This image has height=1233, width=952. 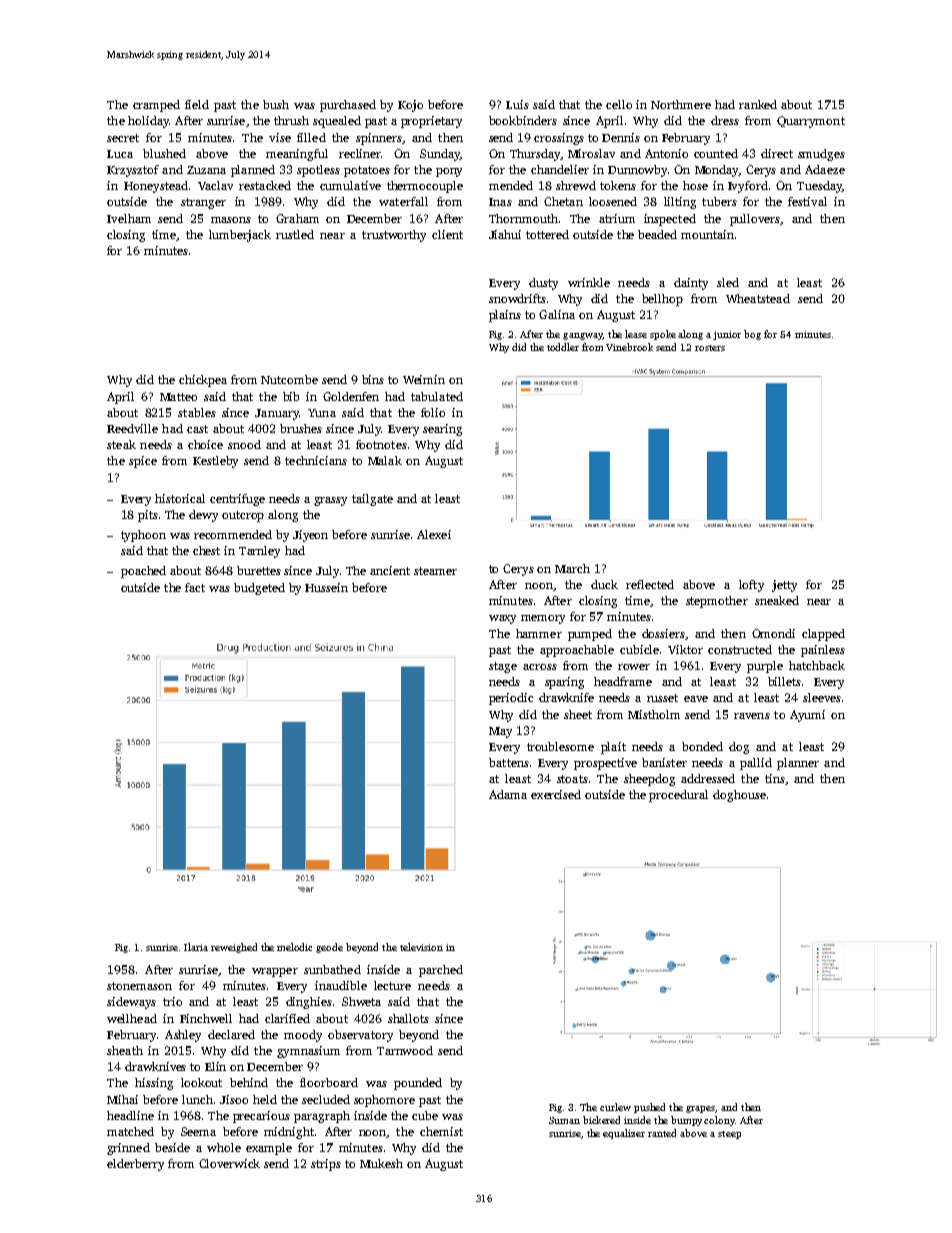 I want to click on cramped, so click(x=156, y=106).
